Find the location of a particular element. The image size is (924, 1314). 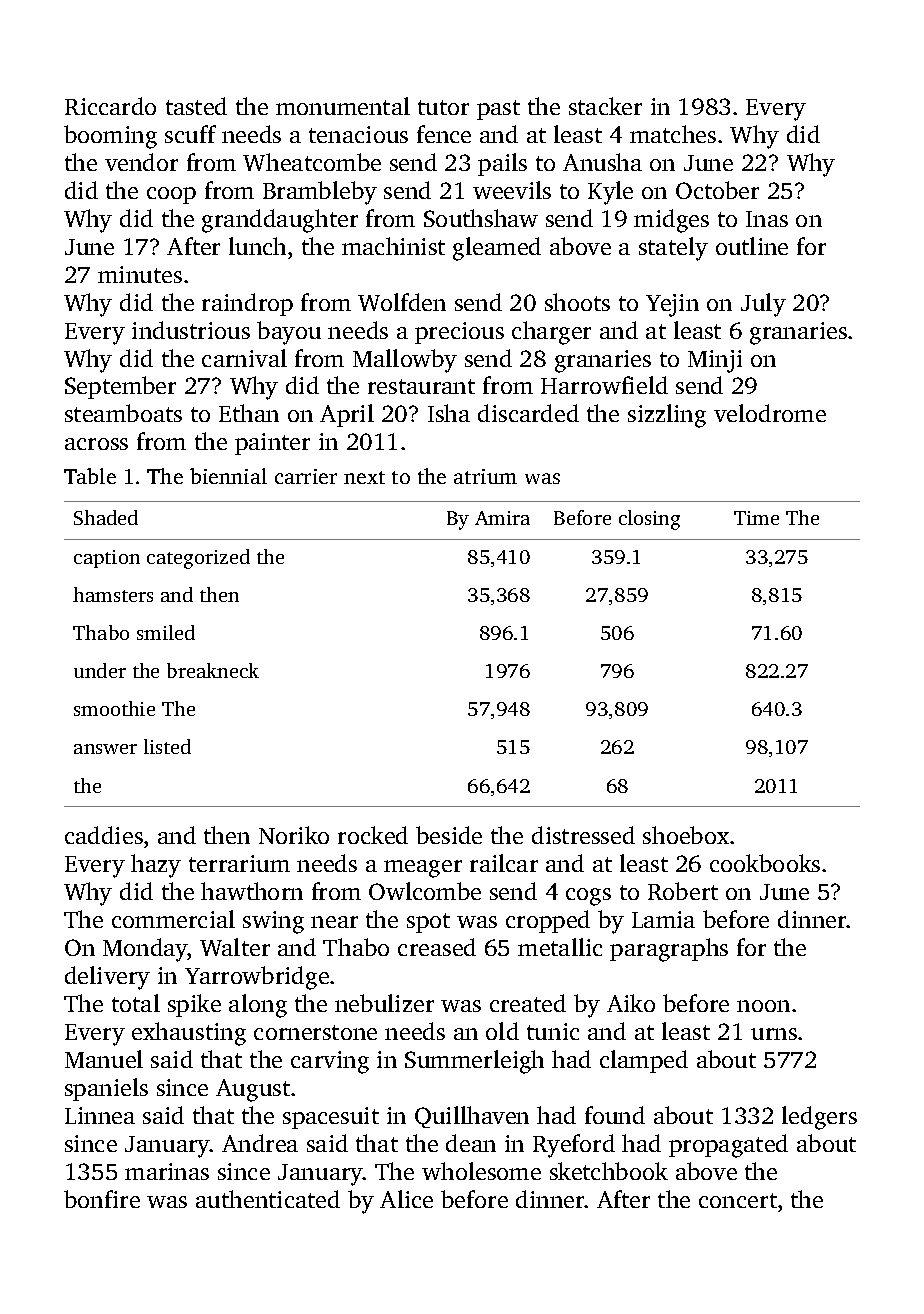

tutor is located at coordinates (443, 107).
